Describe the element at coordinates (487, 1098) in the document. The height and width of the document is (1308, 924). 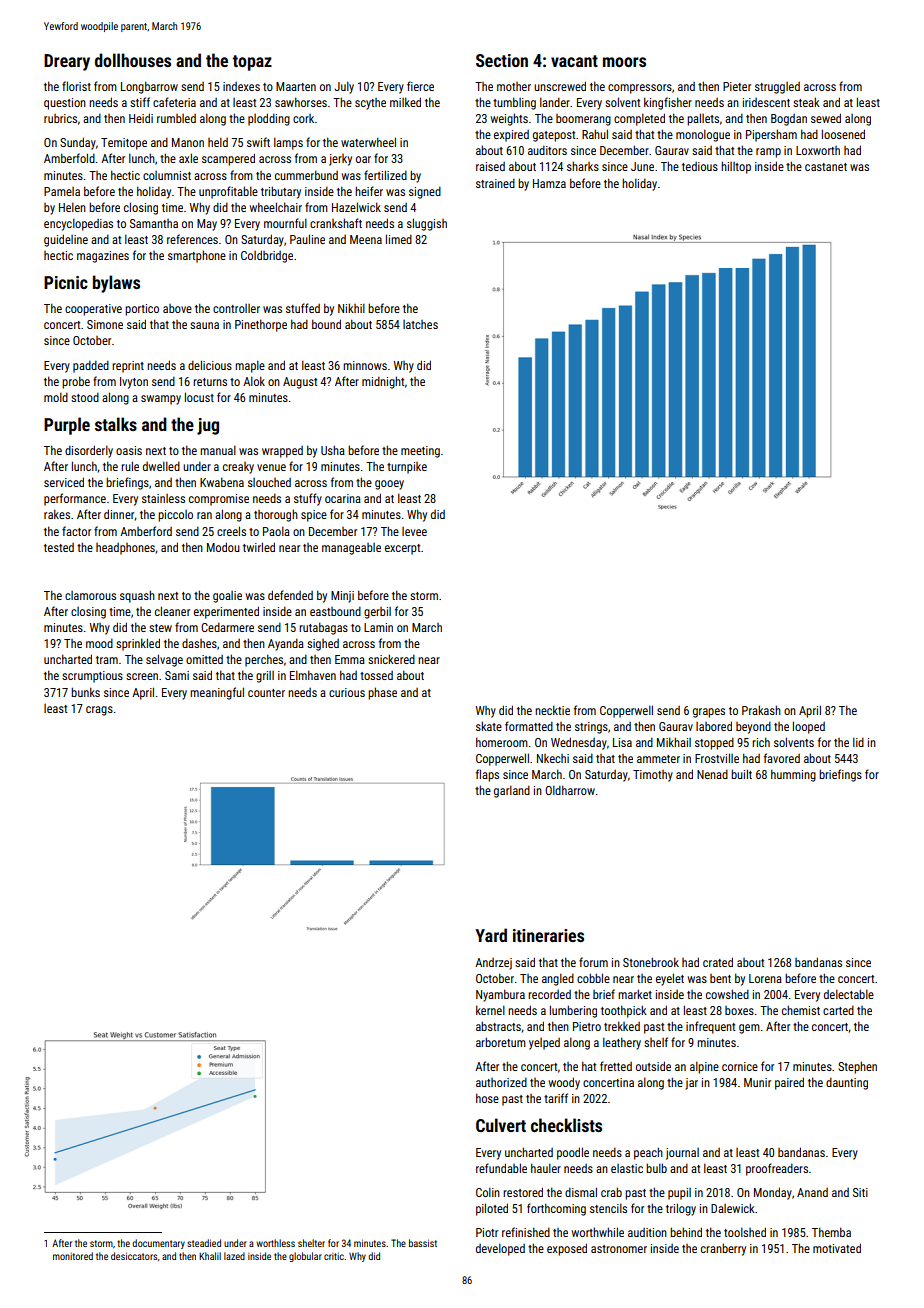
I see `hose` at that location.
